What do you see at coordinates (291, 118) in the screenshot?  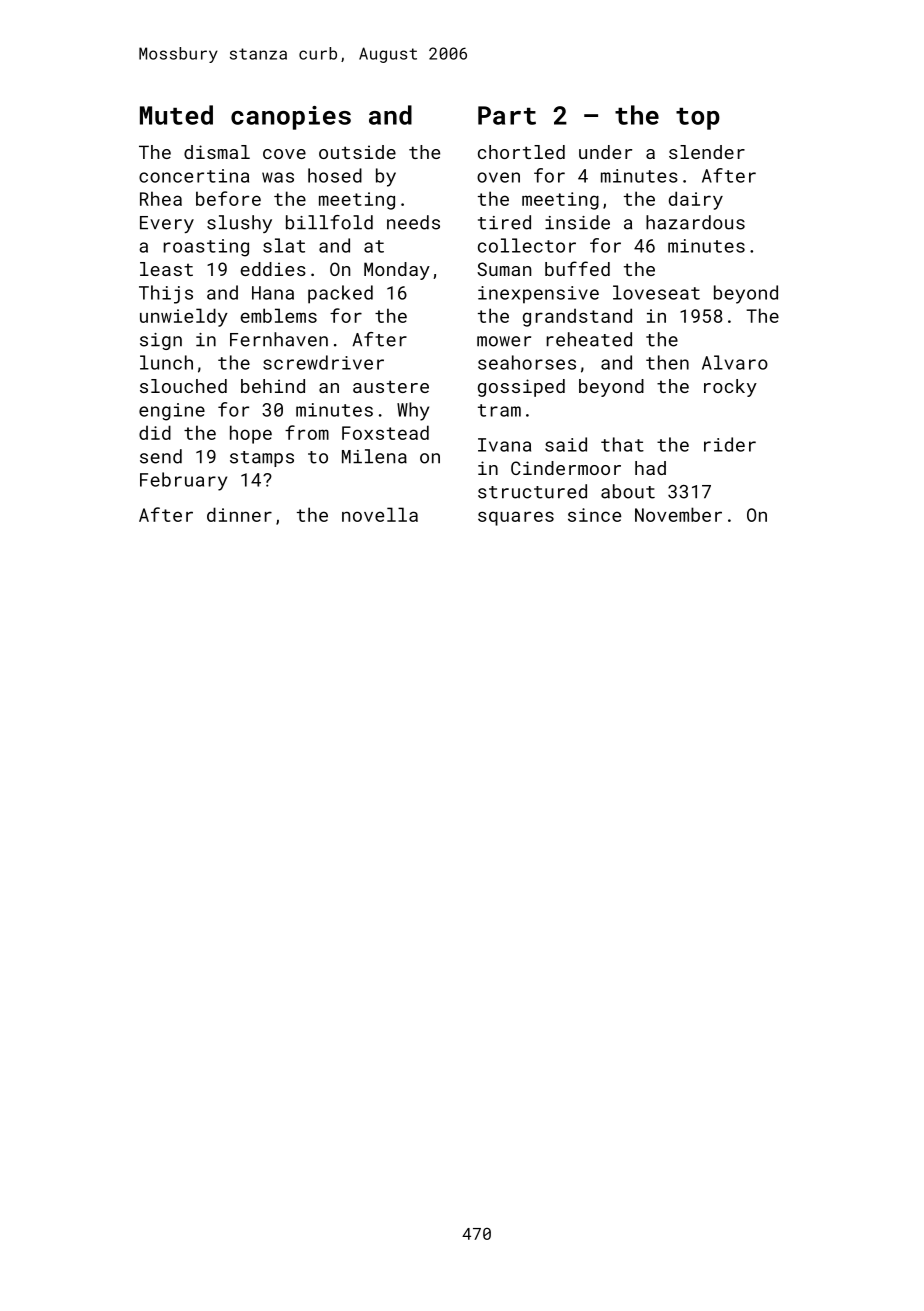 I see `canopies` at bounding box center [291, 118].
